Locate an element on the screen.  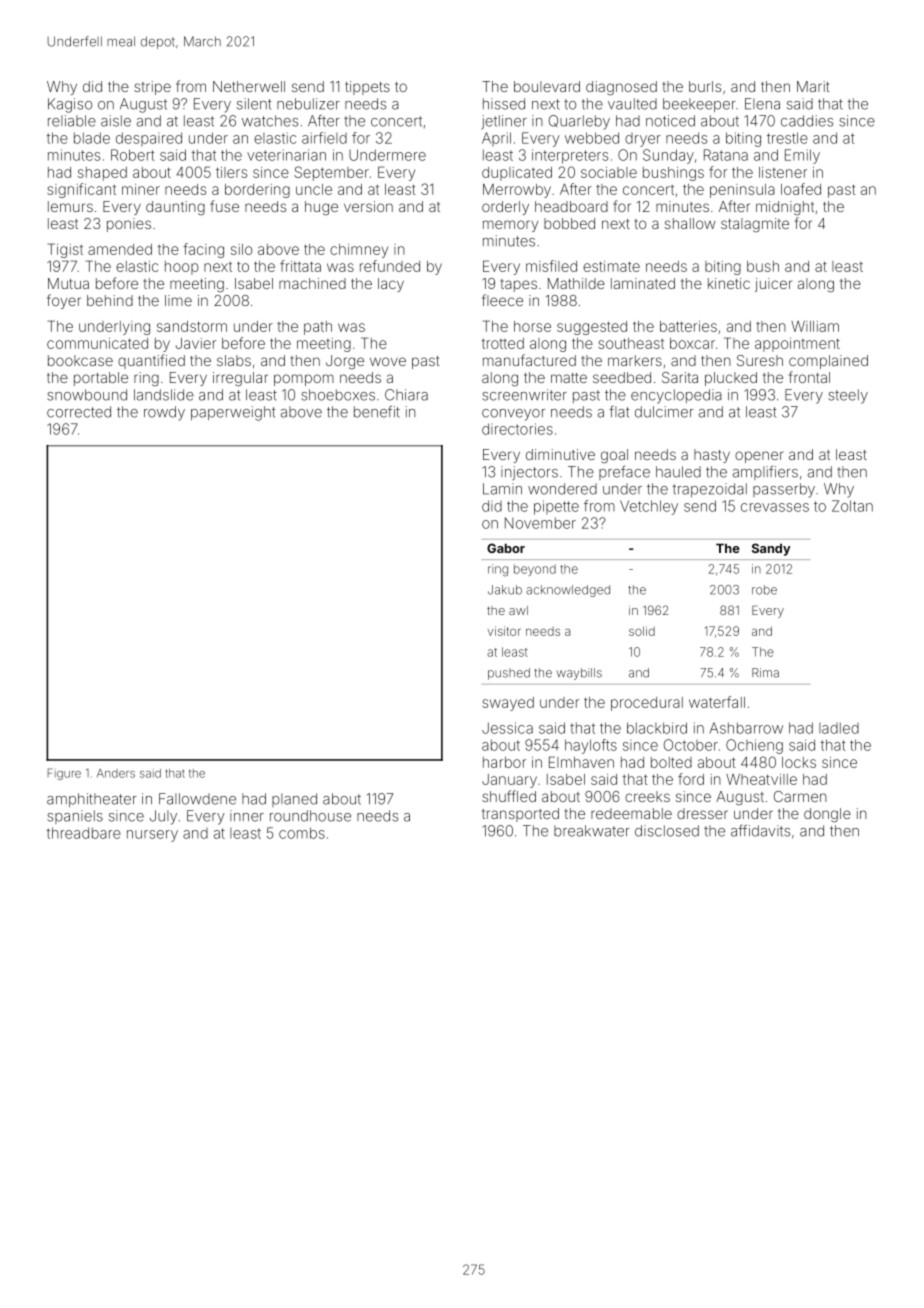
peninsula is located at coordinates (742, 191).
